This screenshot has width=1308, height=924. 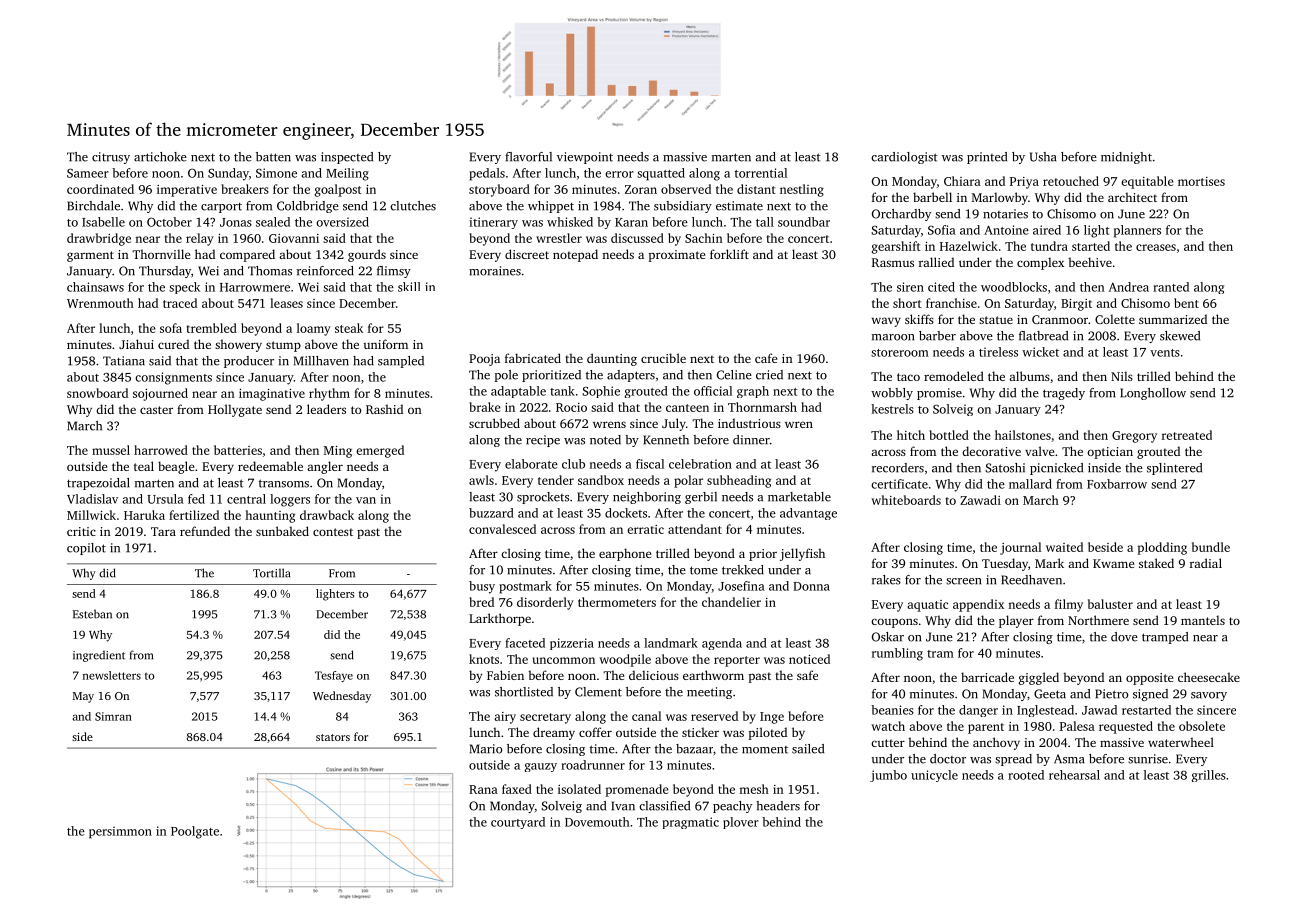 I want to click on cardiologist, so click(x=904, y=158).
